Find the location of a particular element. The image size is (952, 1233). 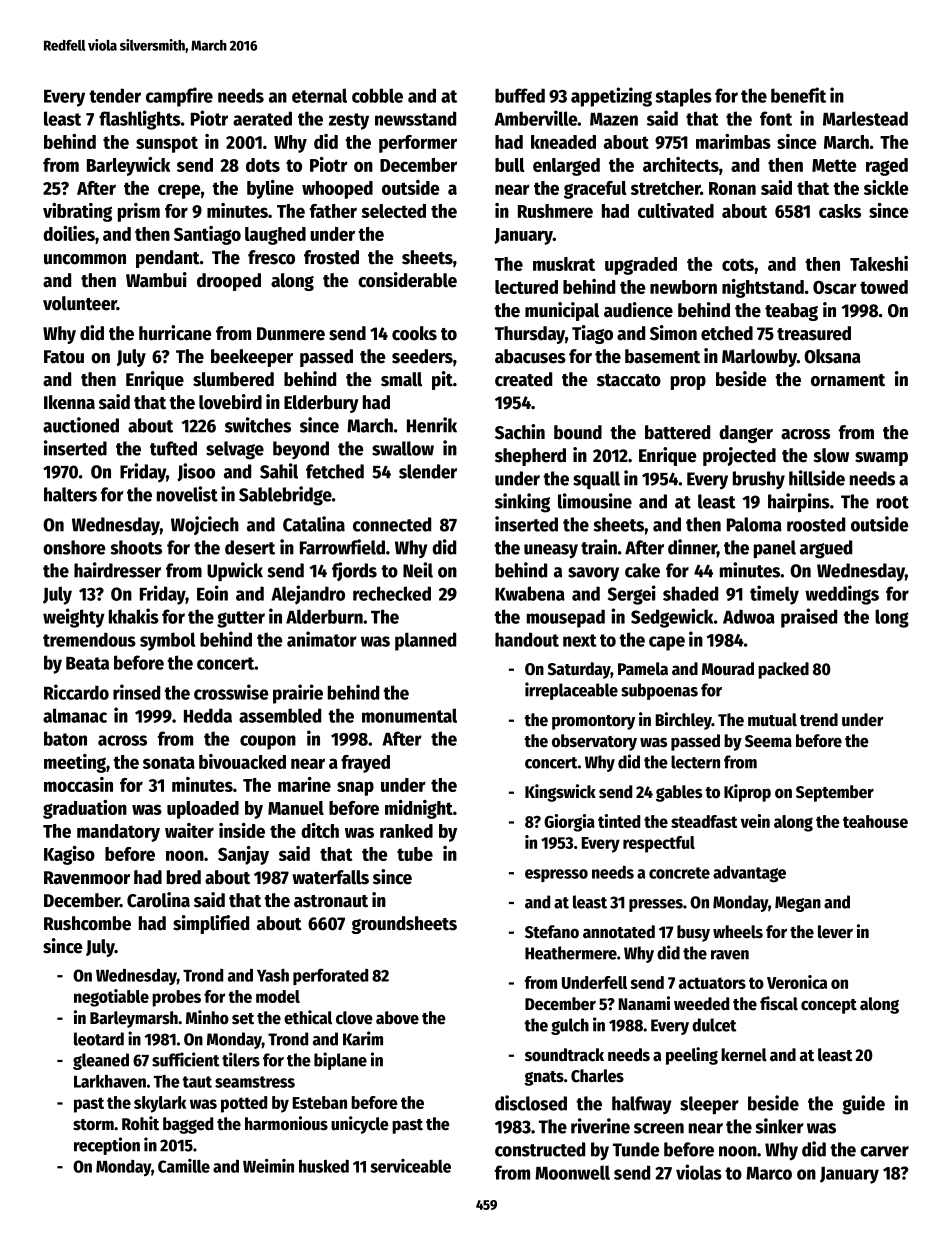

prairie is located at coordinates (298, 694).
